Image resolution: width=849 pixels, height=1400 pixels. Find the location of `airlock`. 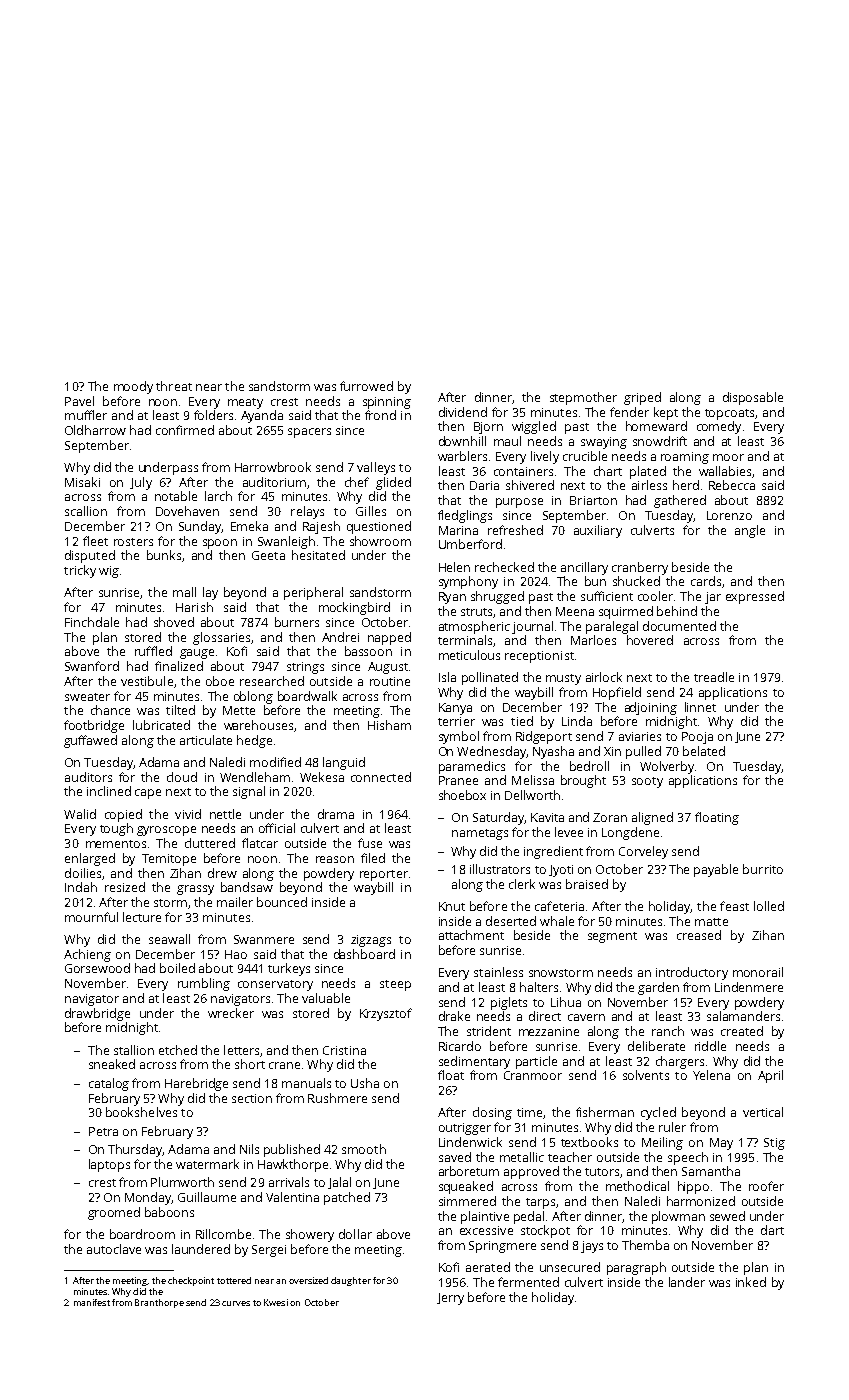

airlock is located at coordinates (604, 677).
